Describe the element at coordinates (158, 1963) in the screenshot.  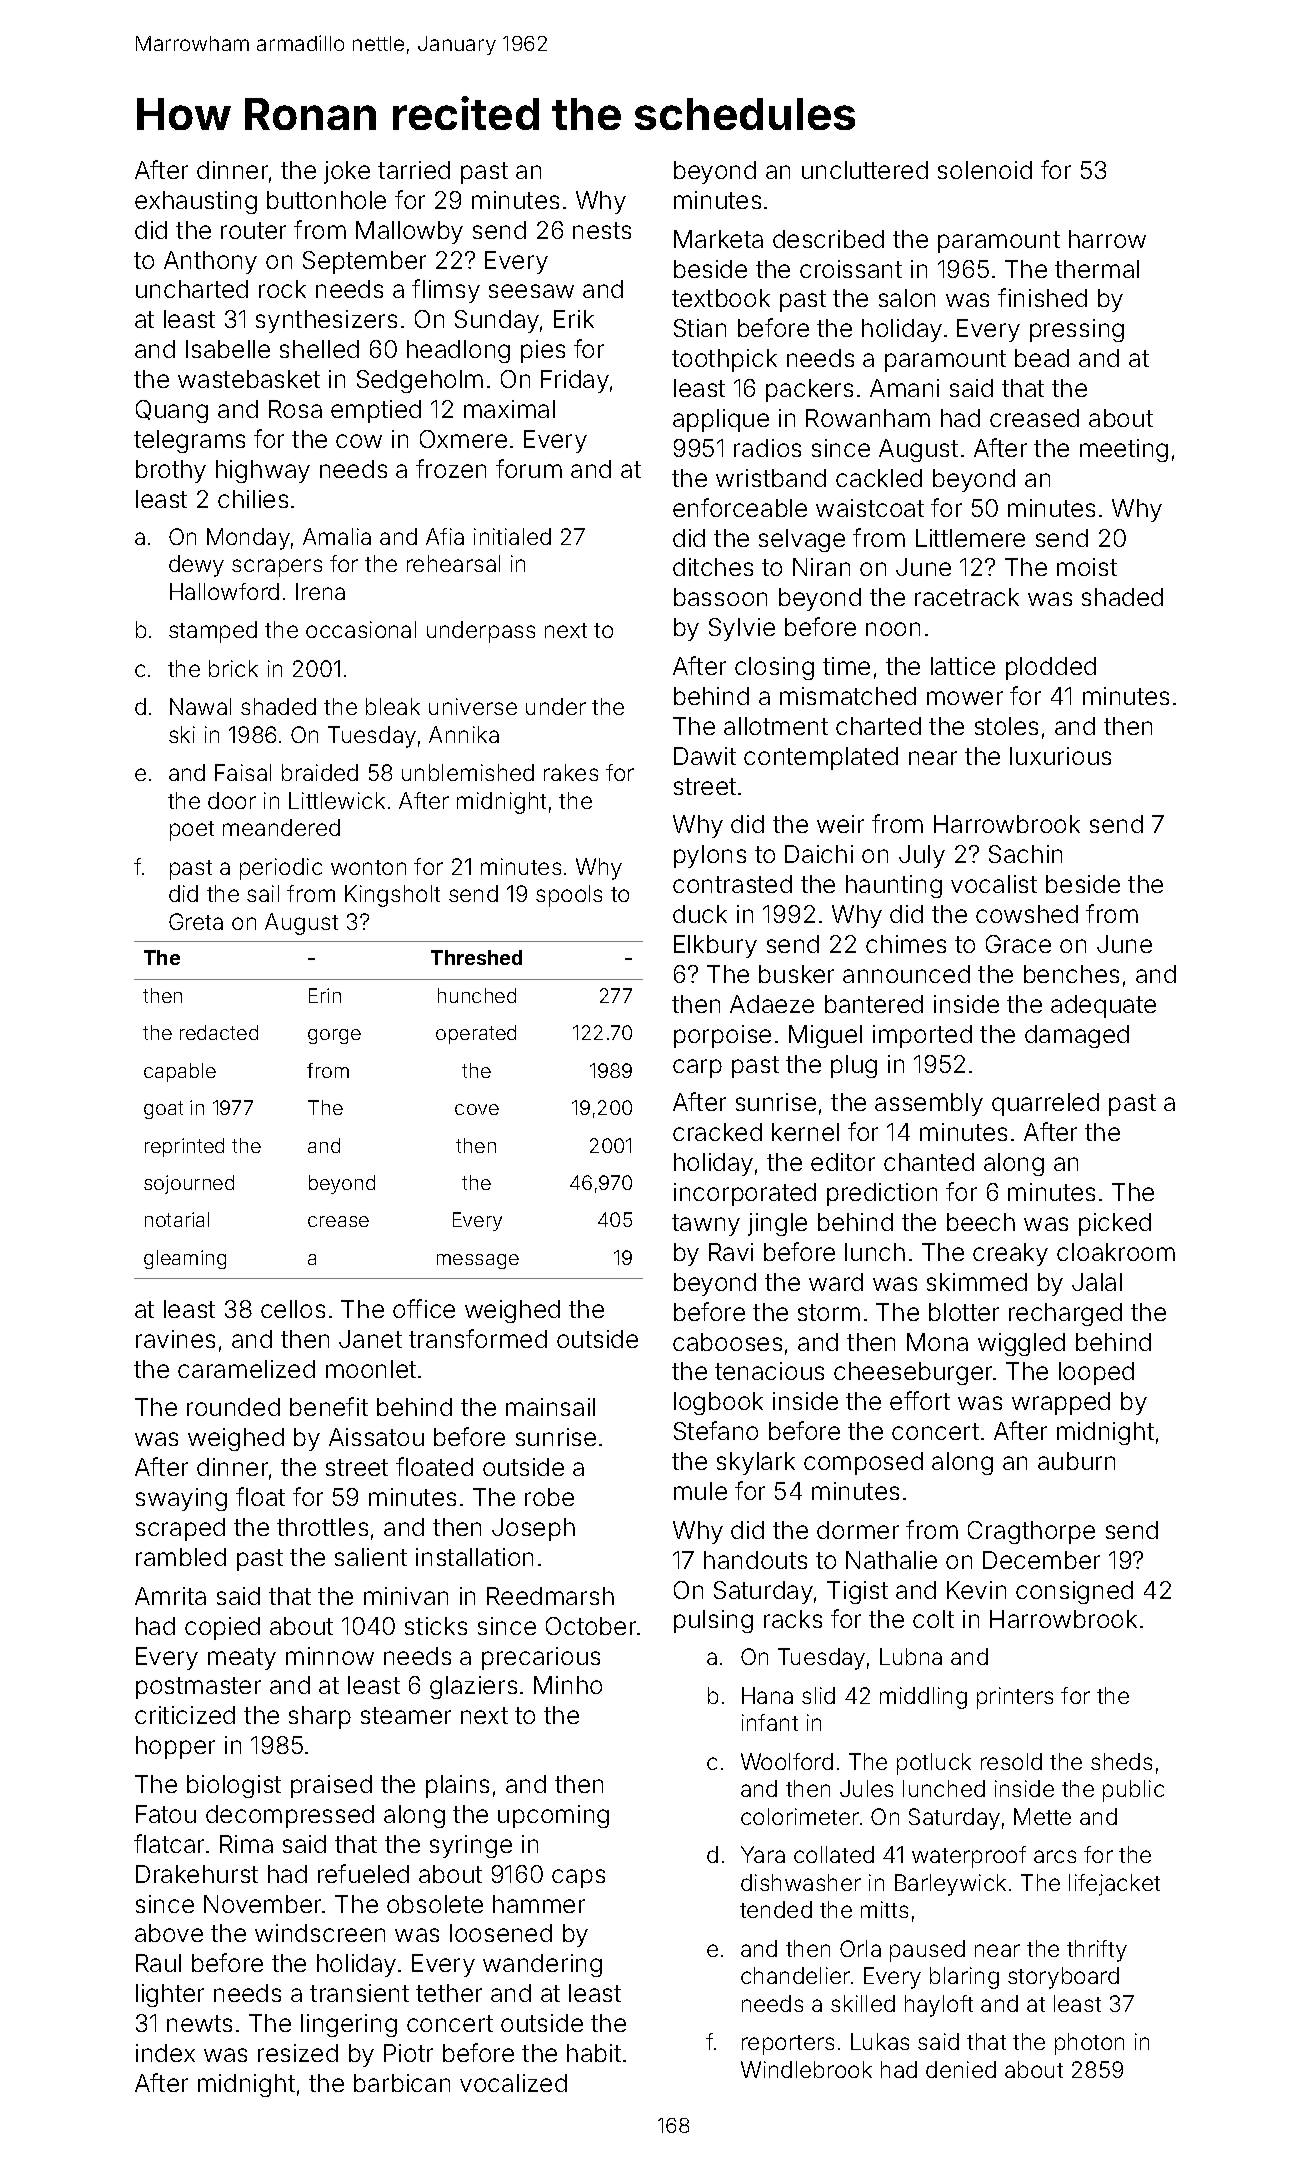
I see `Raul` at that location.
